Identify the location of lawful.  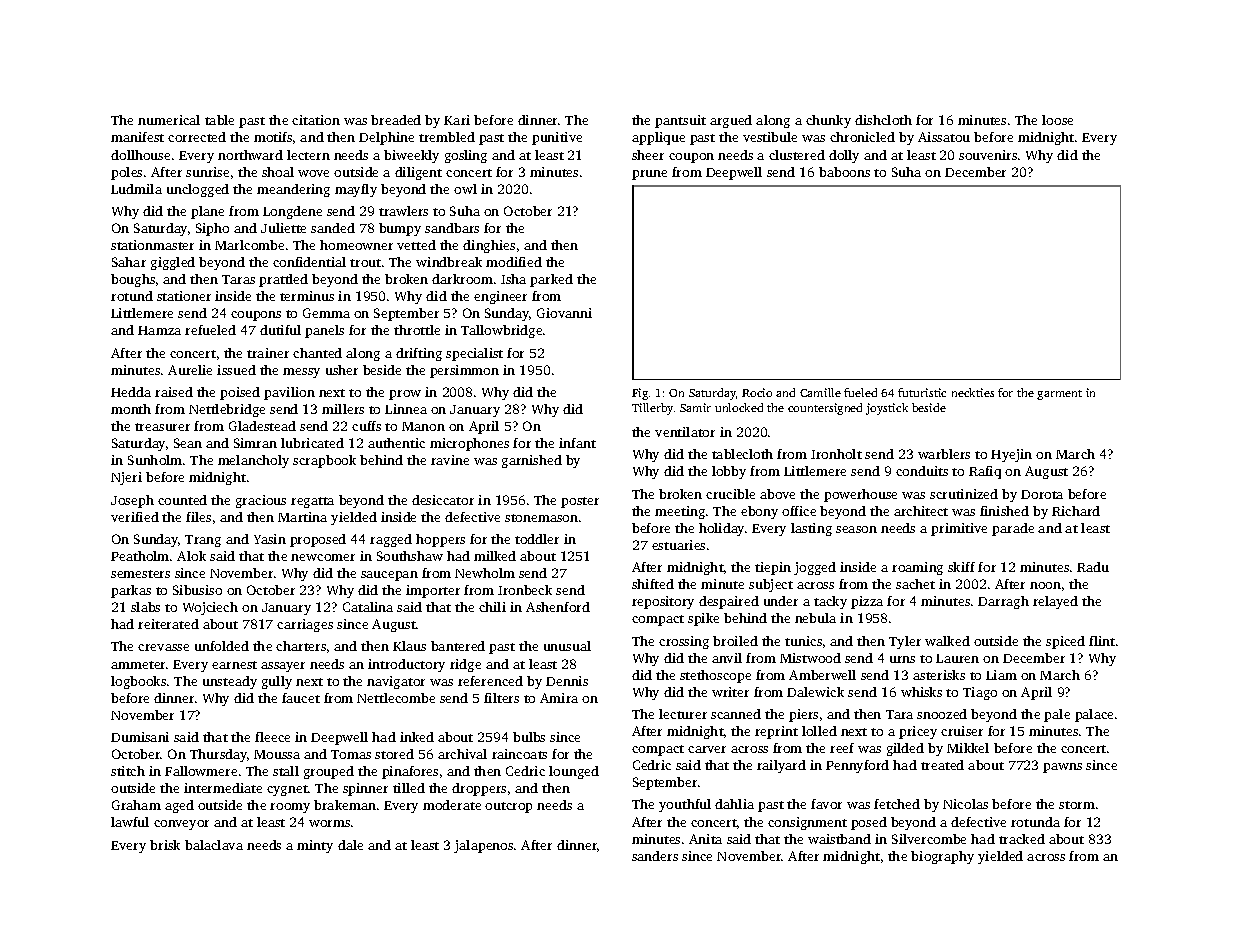
(130, 822).
